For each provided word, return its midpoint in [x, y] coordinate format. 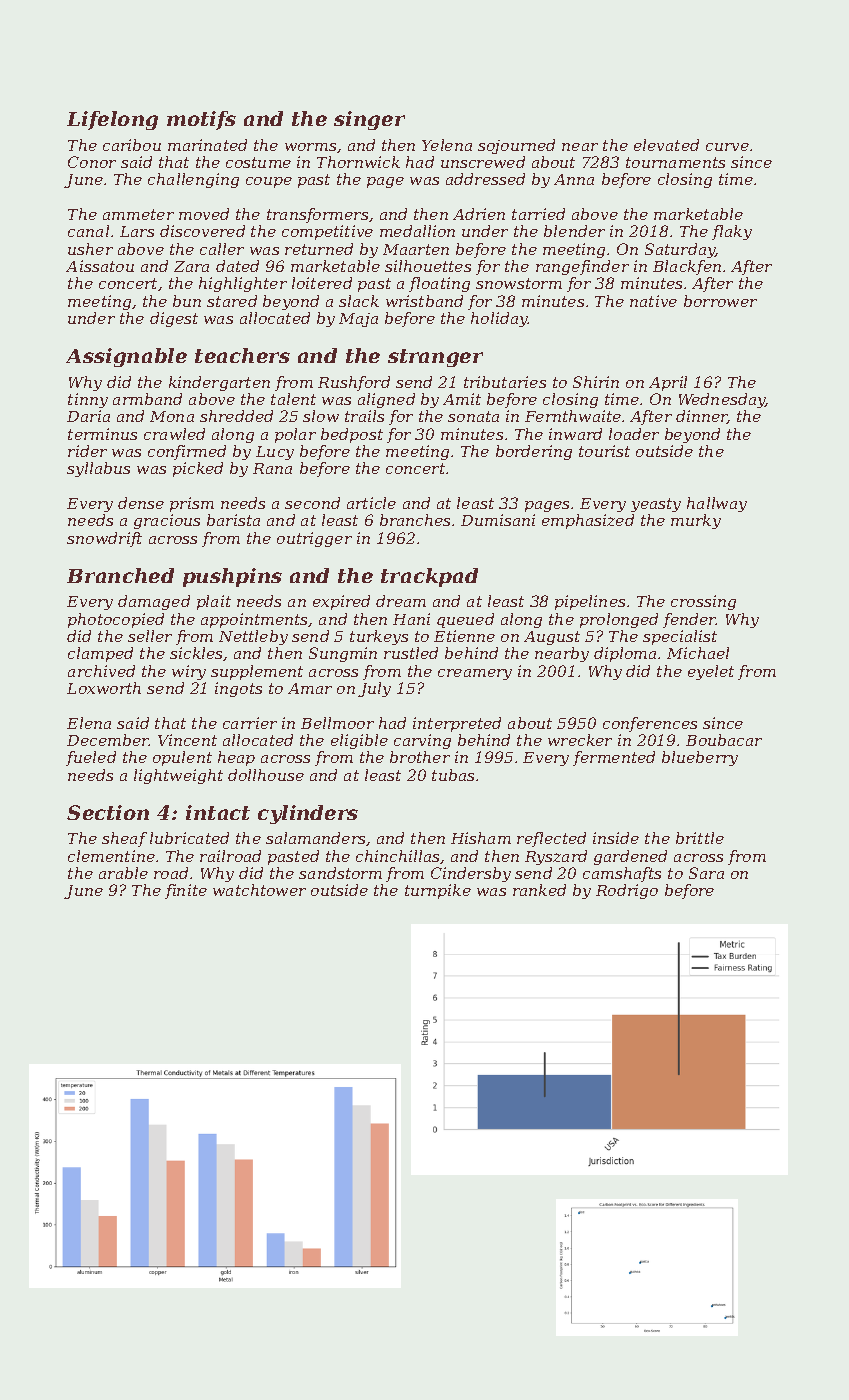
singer [369, 120]
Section [108, 812]
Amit [462, 399]
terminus [102, 434]
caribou [132, 145]
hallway [717, 504]
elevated [666, 145]
